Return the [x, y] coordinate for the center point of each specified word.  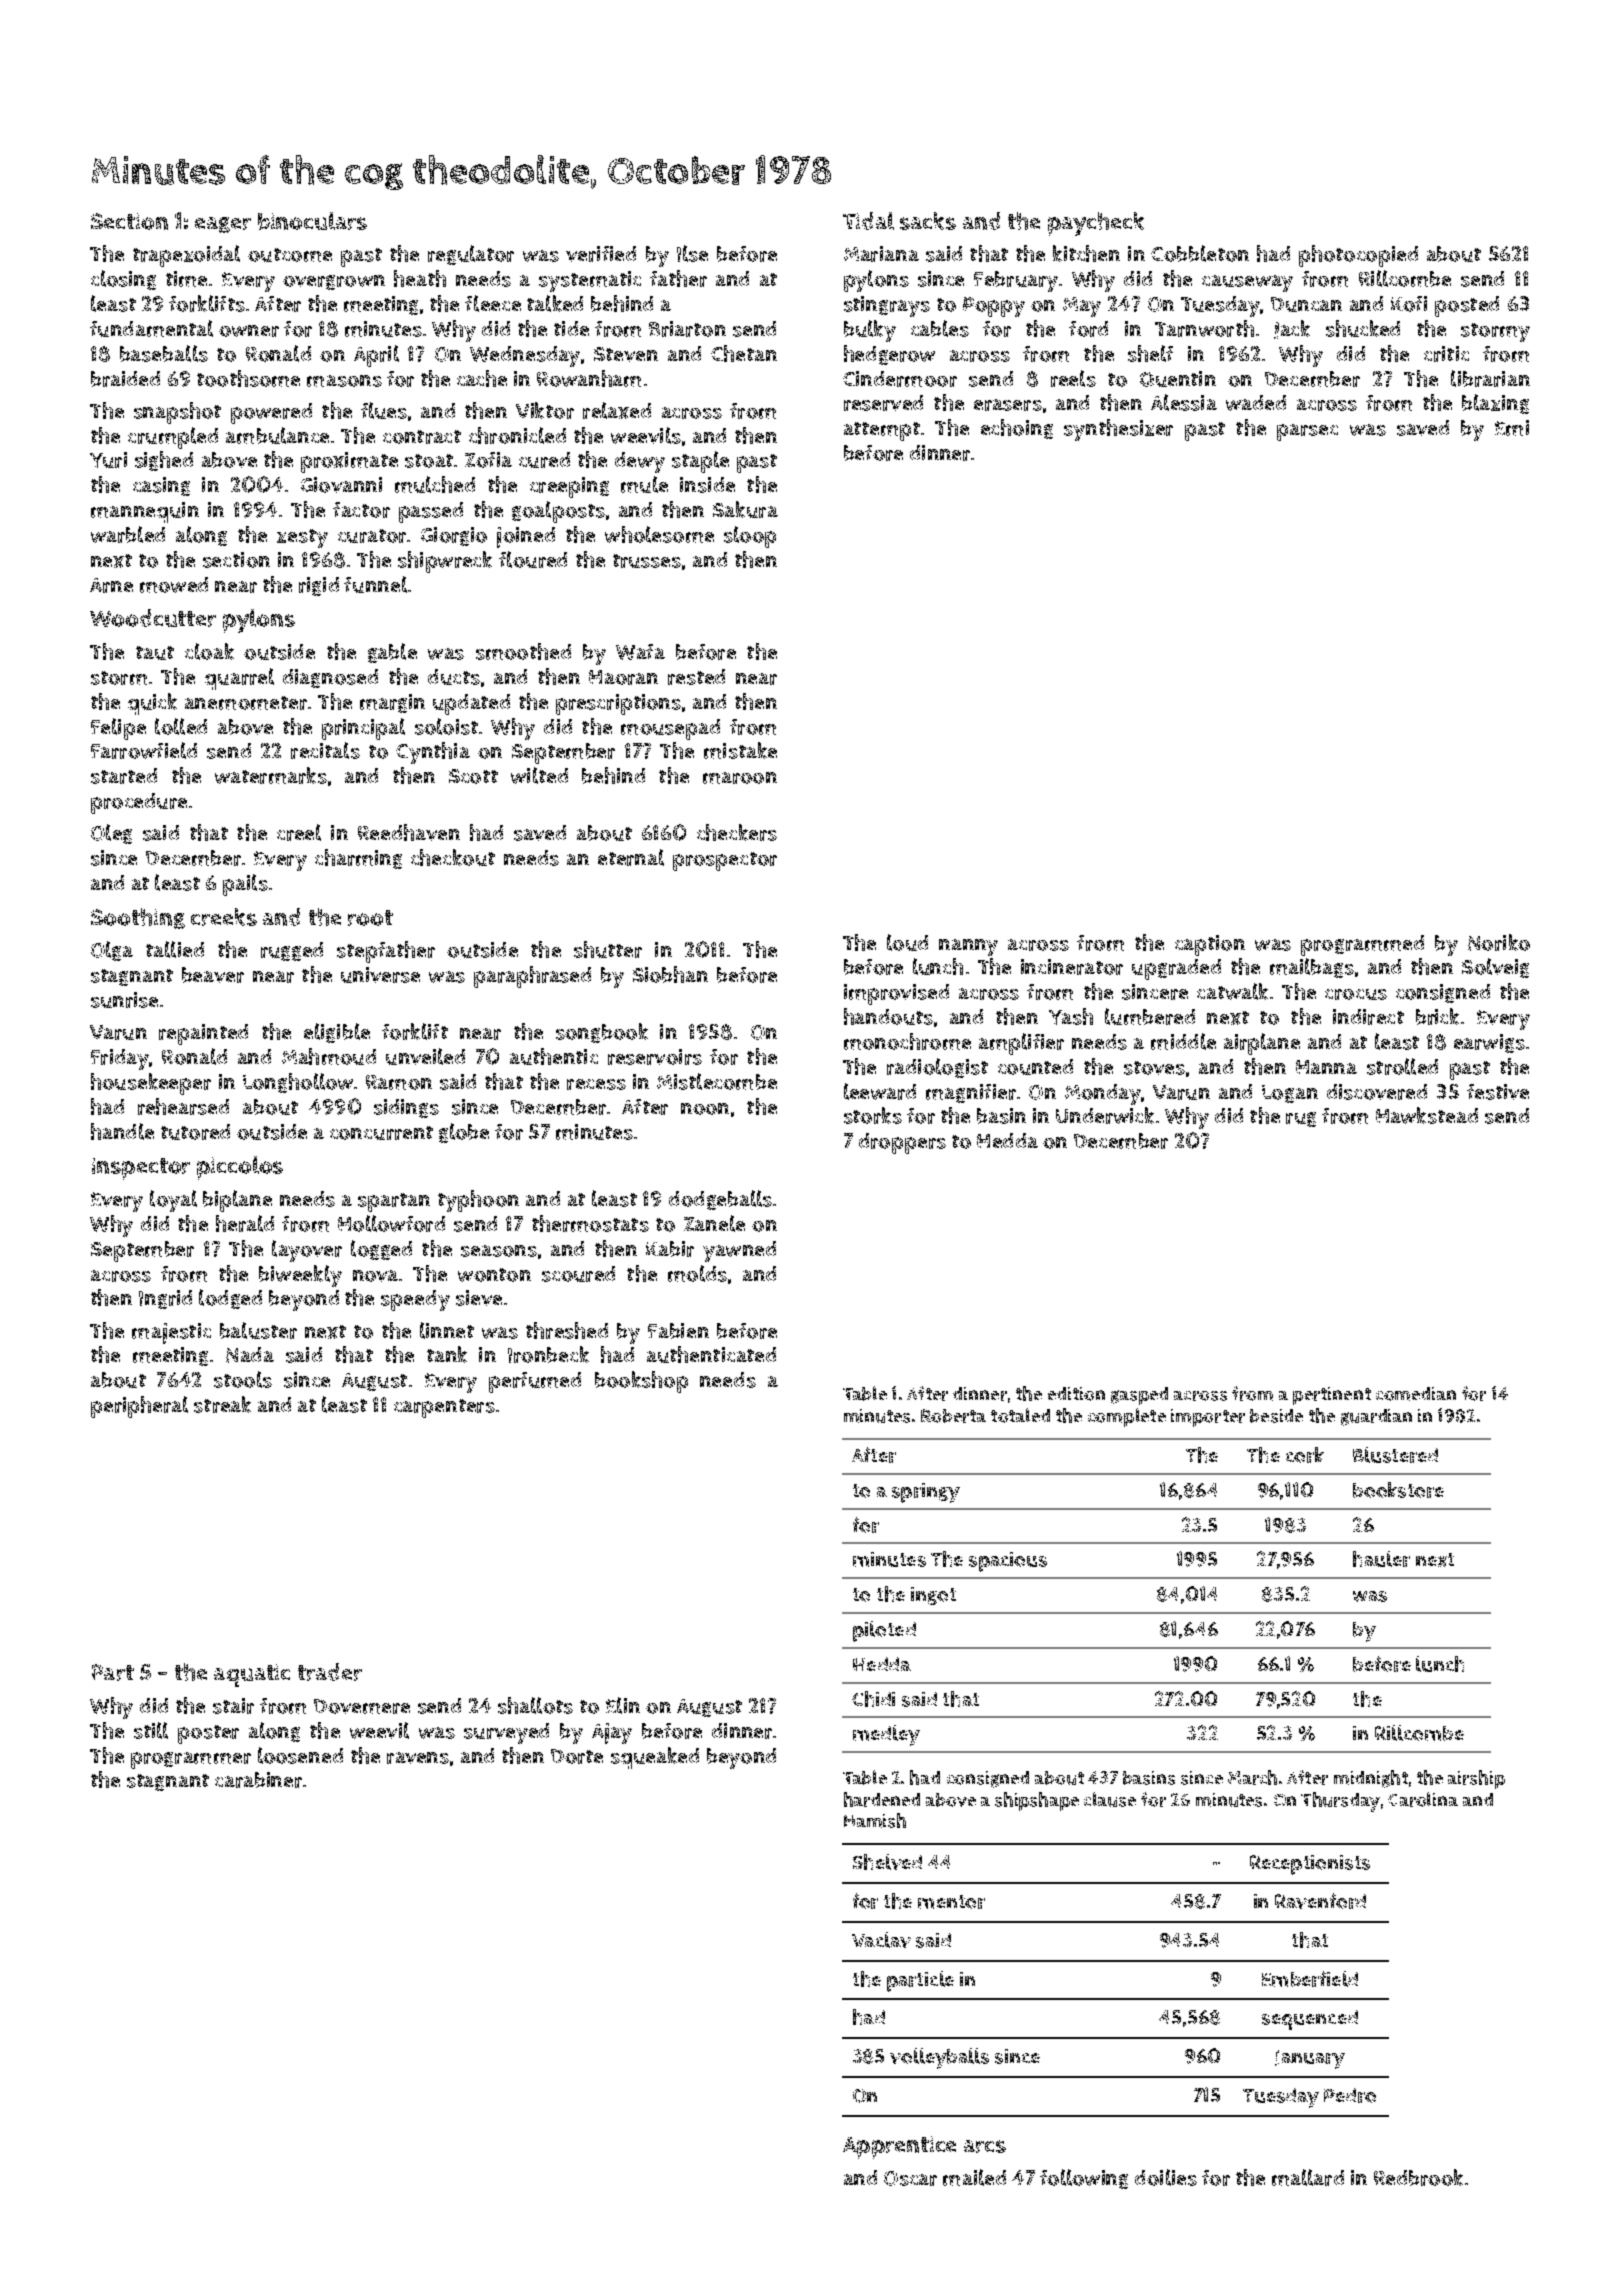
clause [1110, 1799]
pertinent [1332, 1396]
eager [223, 225]
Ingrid [165, 1299]
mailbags [1312, 968]
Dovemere [362, 1706]
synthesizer [1118, 430]
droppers [902, 1143]
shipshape [1037, 1801]
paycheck [1096, 224]
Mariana [881, 254]
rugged [292, 951]
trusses [647, 561]
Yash [1071, 1016]
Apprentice [899, 2147]
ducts [454, 677]
